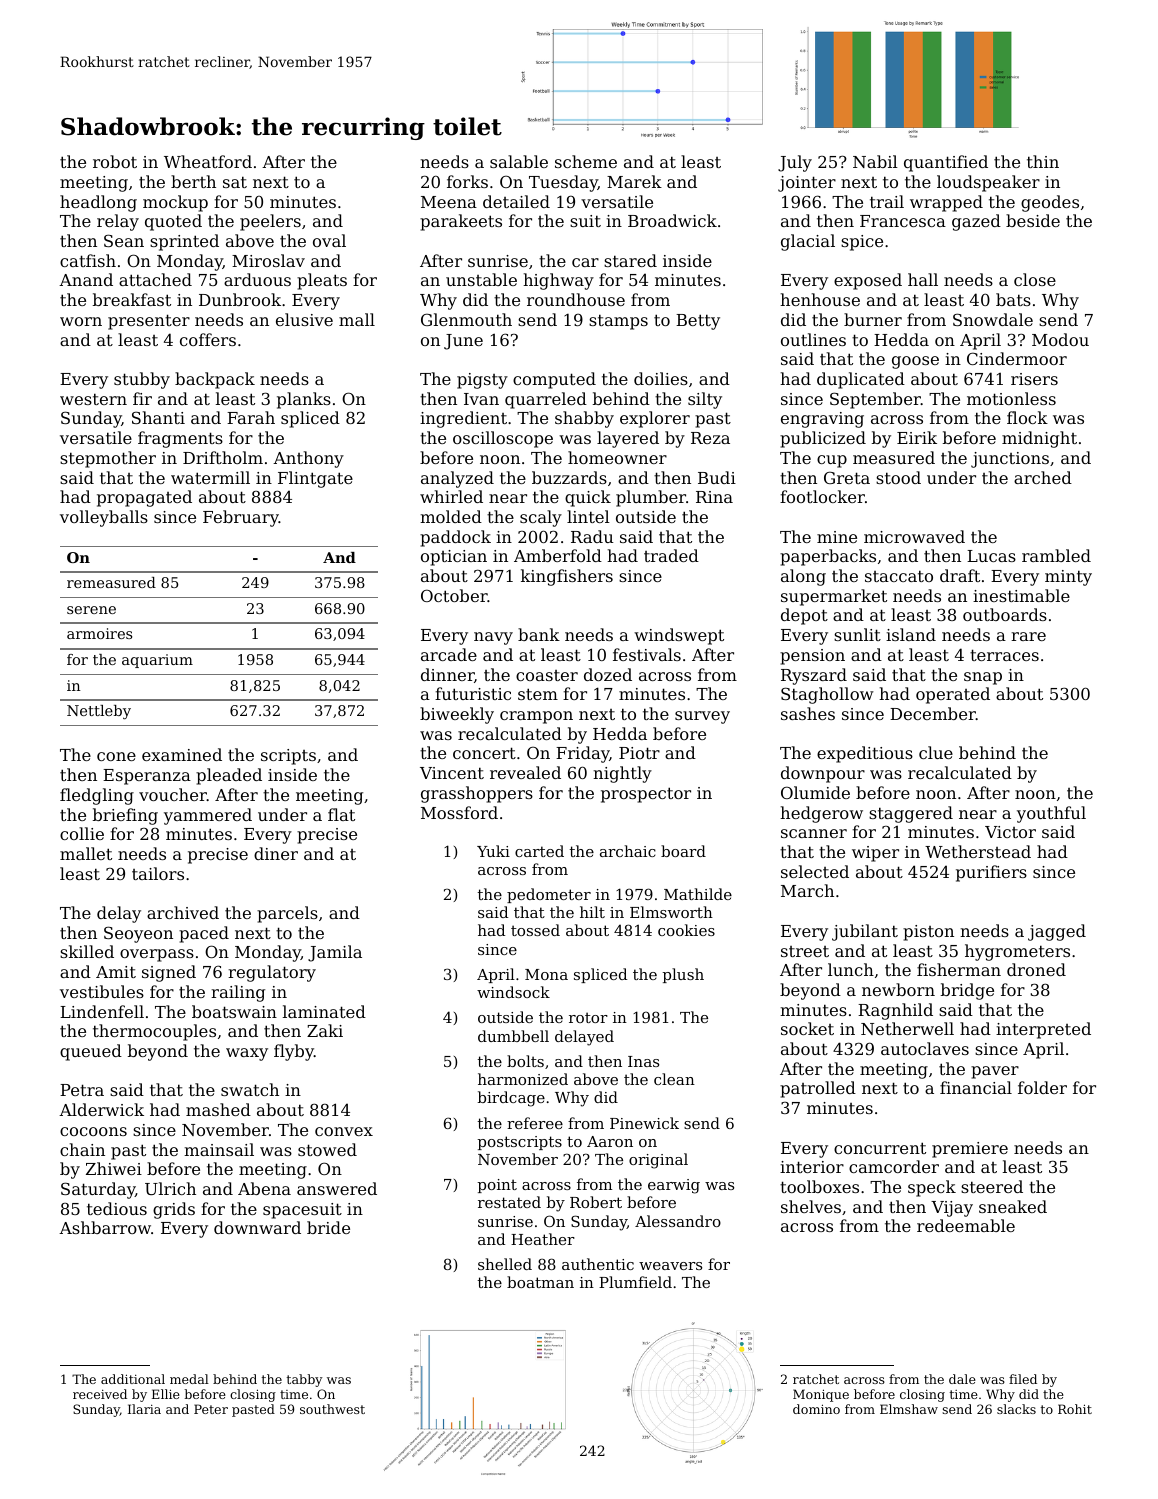  What do you see at coordinates (1013, 299) in the screenshot?
I see `bats` at bounding box center [1013, 299].
